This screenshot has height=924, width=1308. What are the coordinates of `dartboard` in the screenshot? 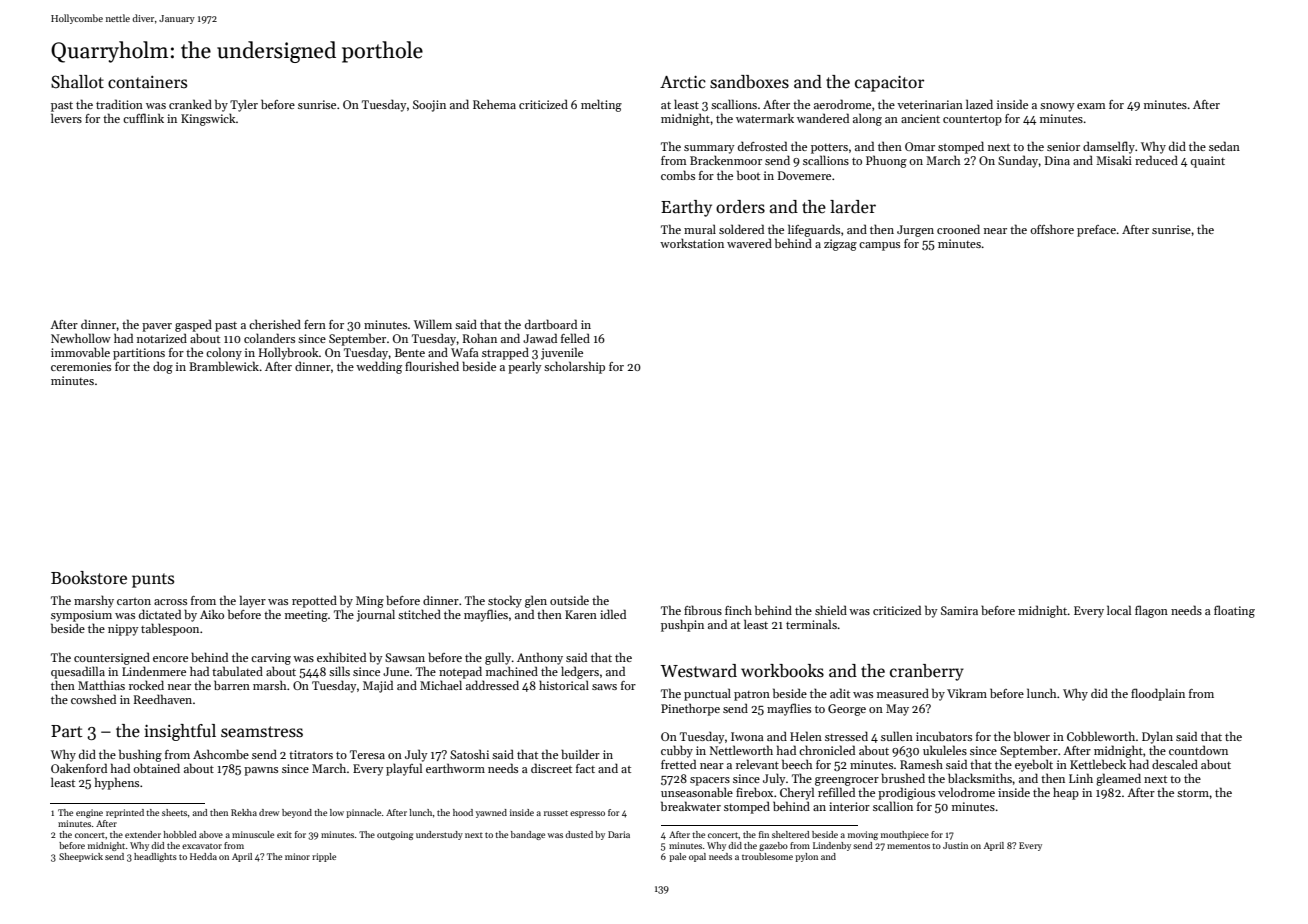 It's located at (551, 324).
